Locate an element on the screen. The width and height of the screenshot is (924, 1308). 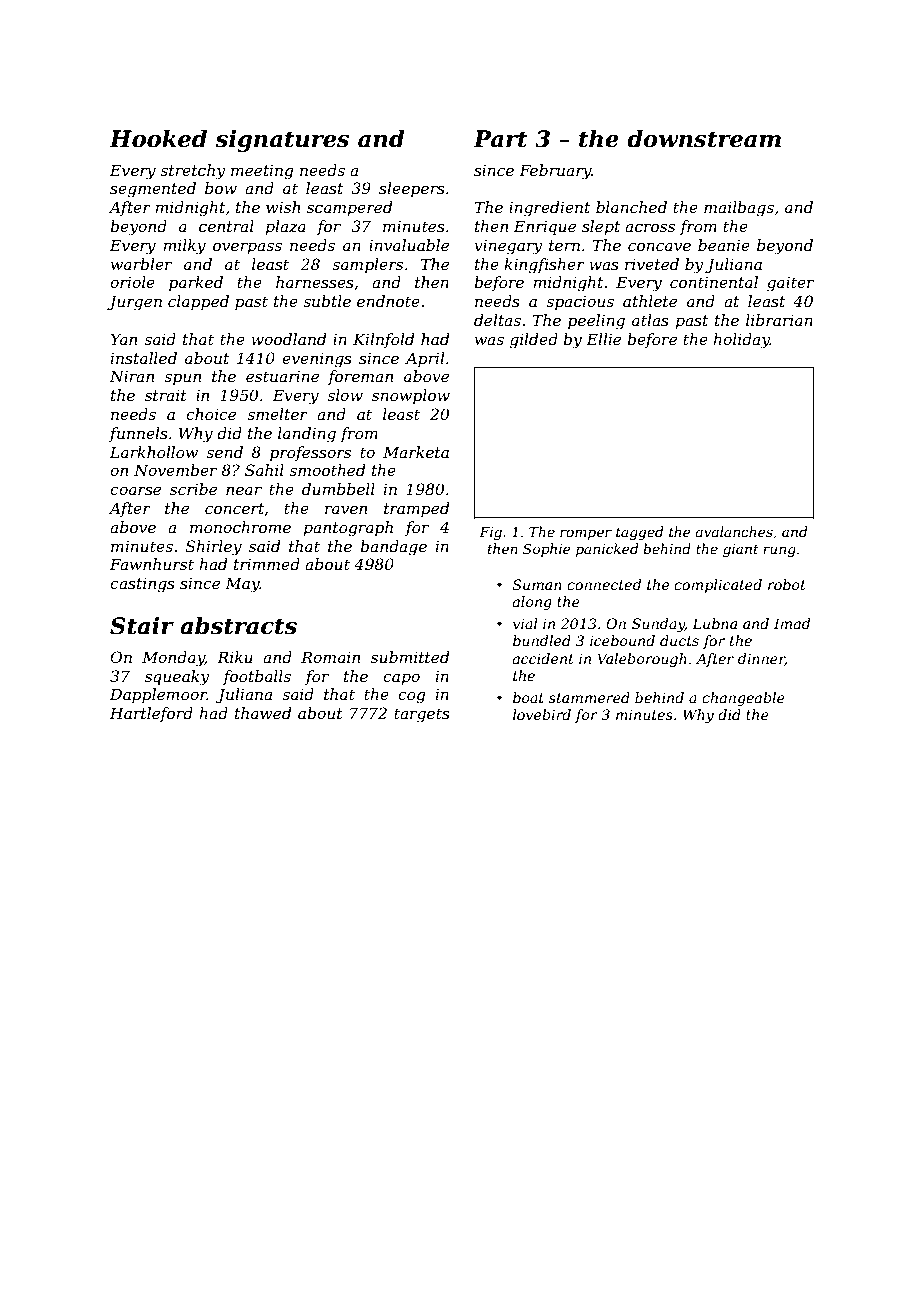
targets is located at coordinates (422, 715).
